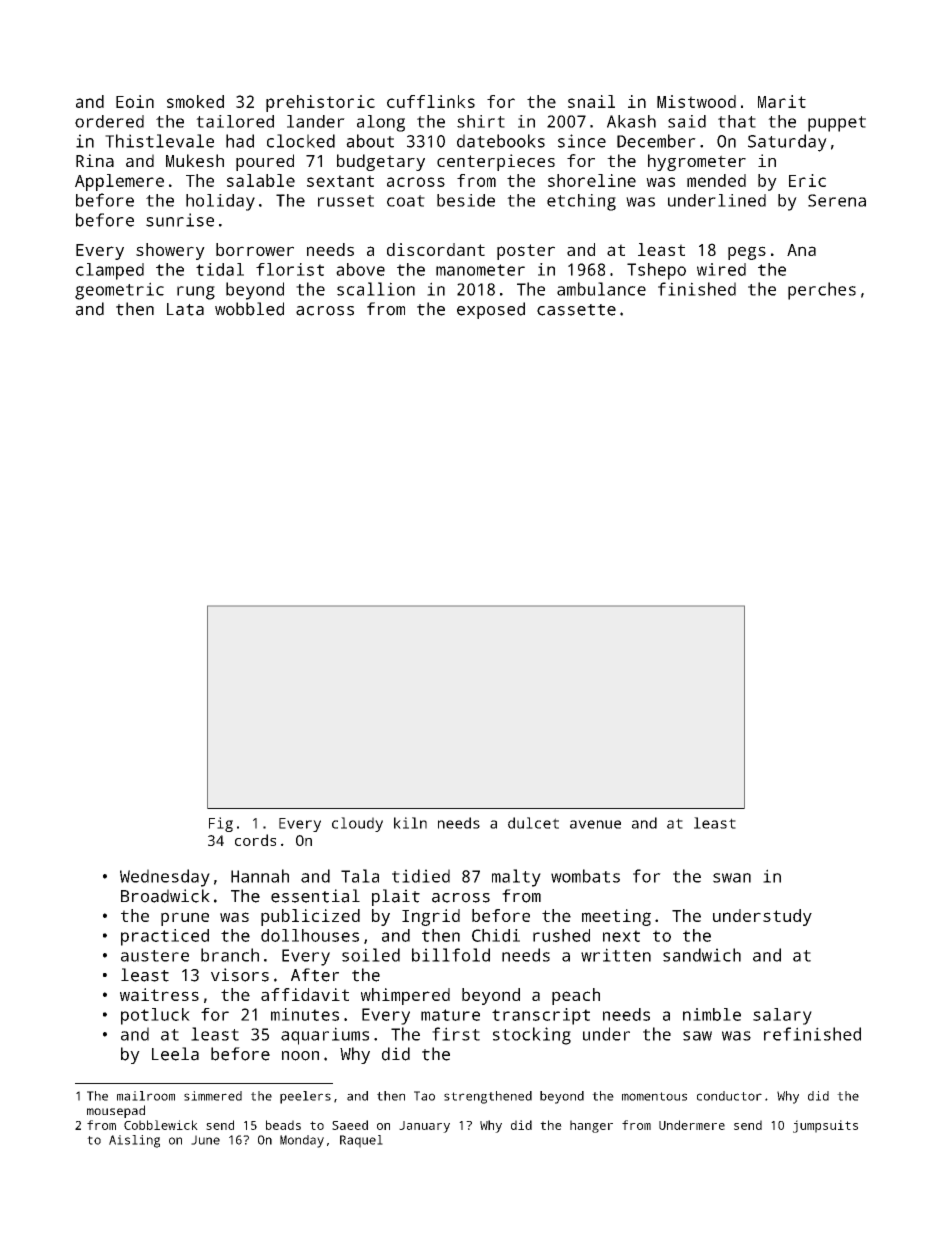  What do you see at coordinates (302, 1141) in the document?
I see `Monday` at bounding box center [302, 1141].
